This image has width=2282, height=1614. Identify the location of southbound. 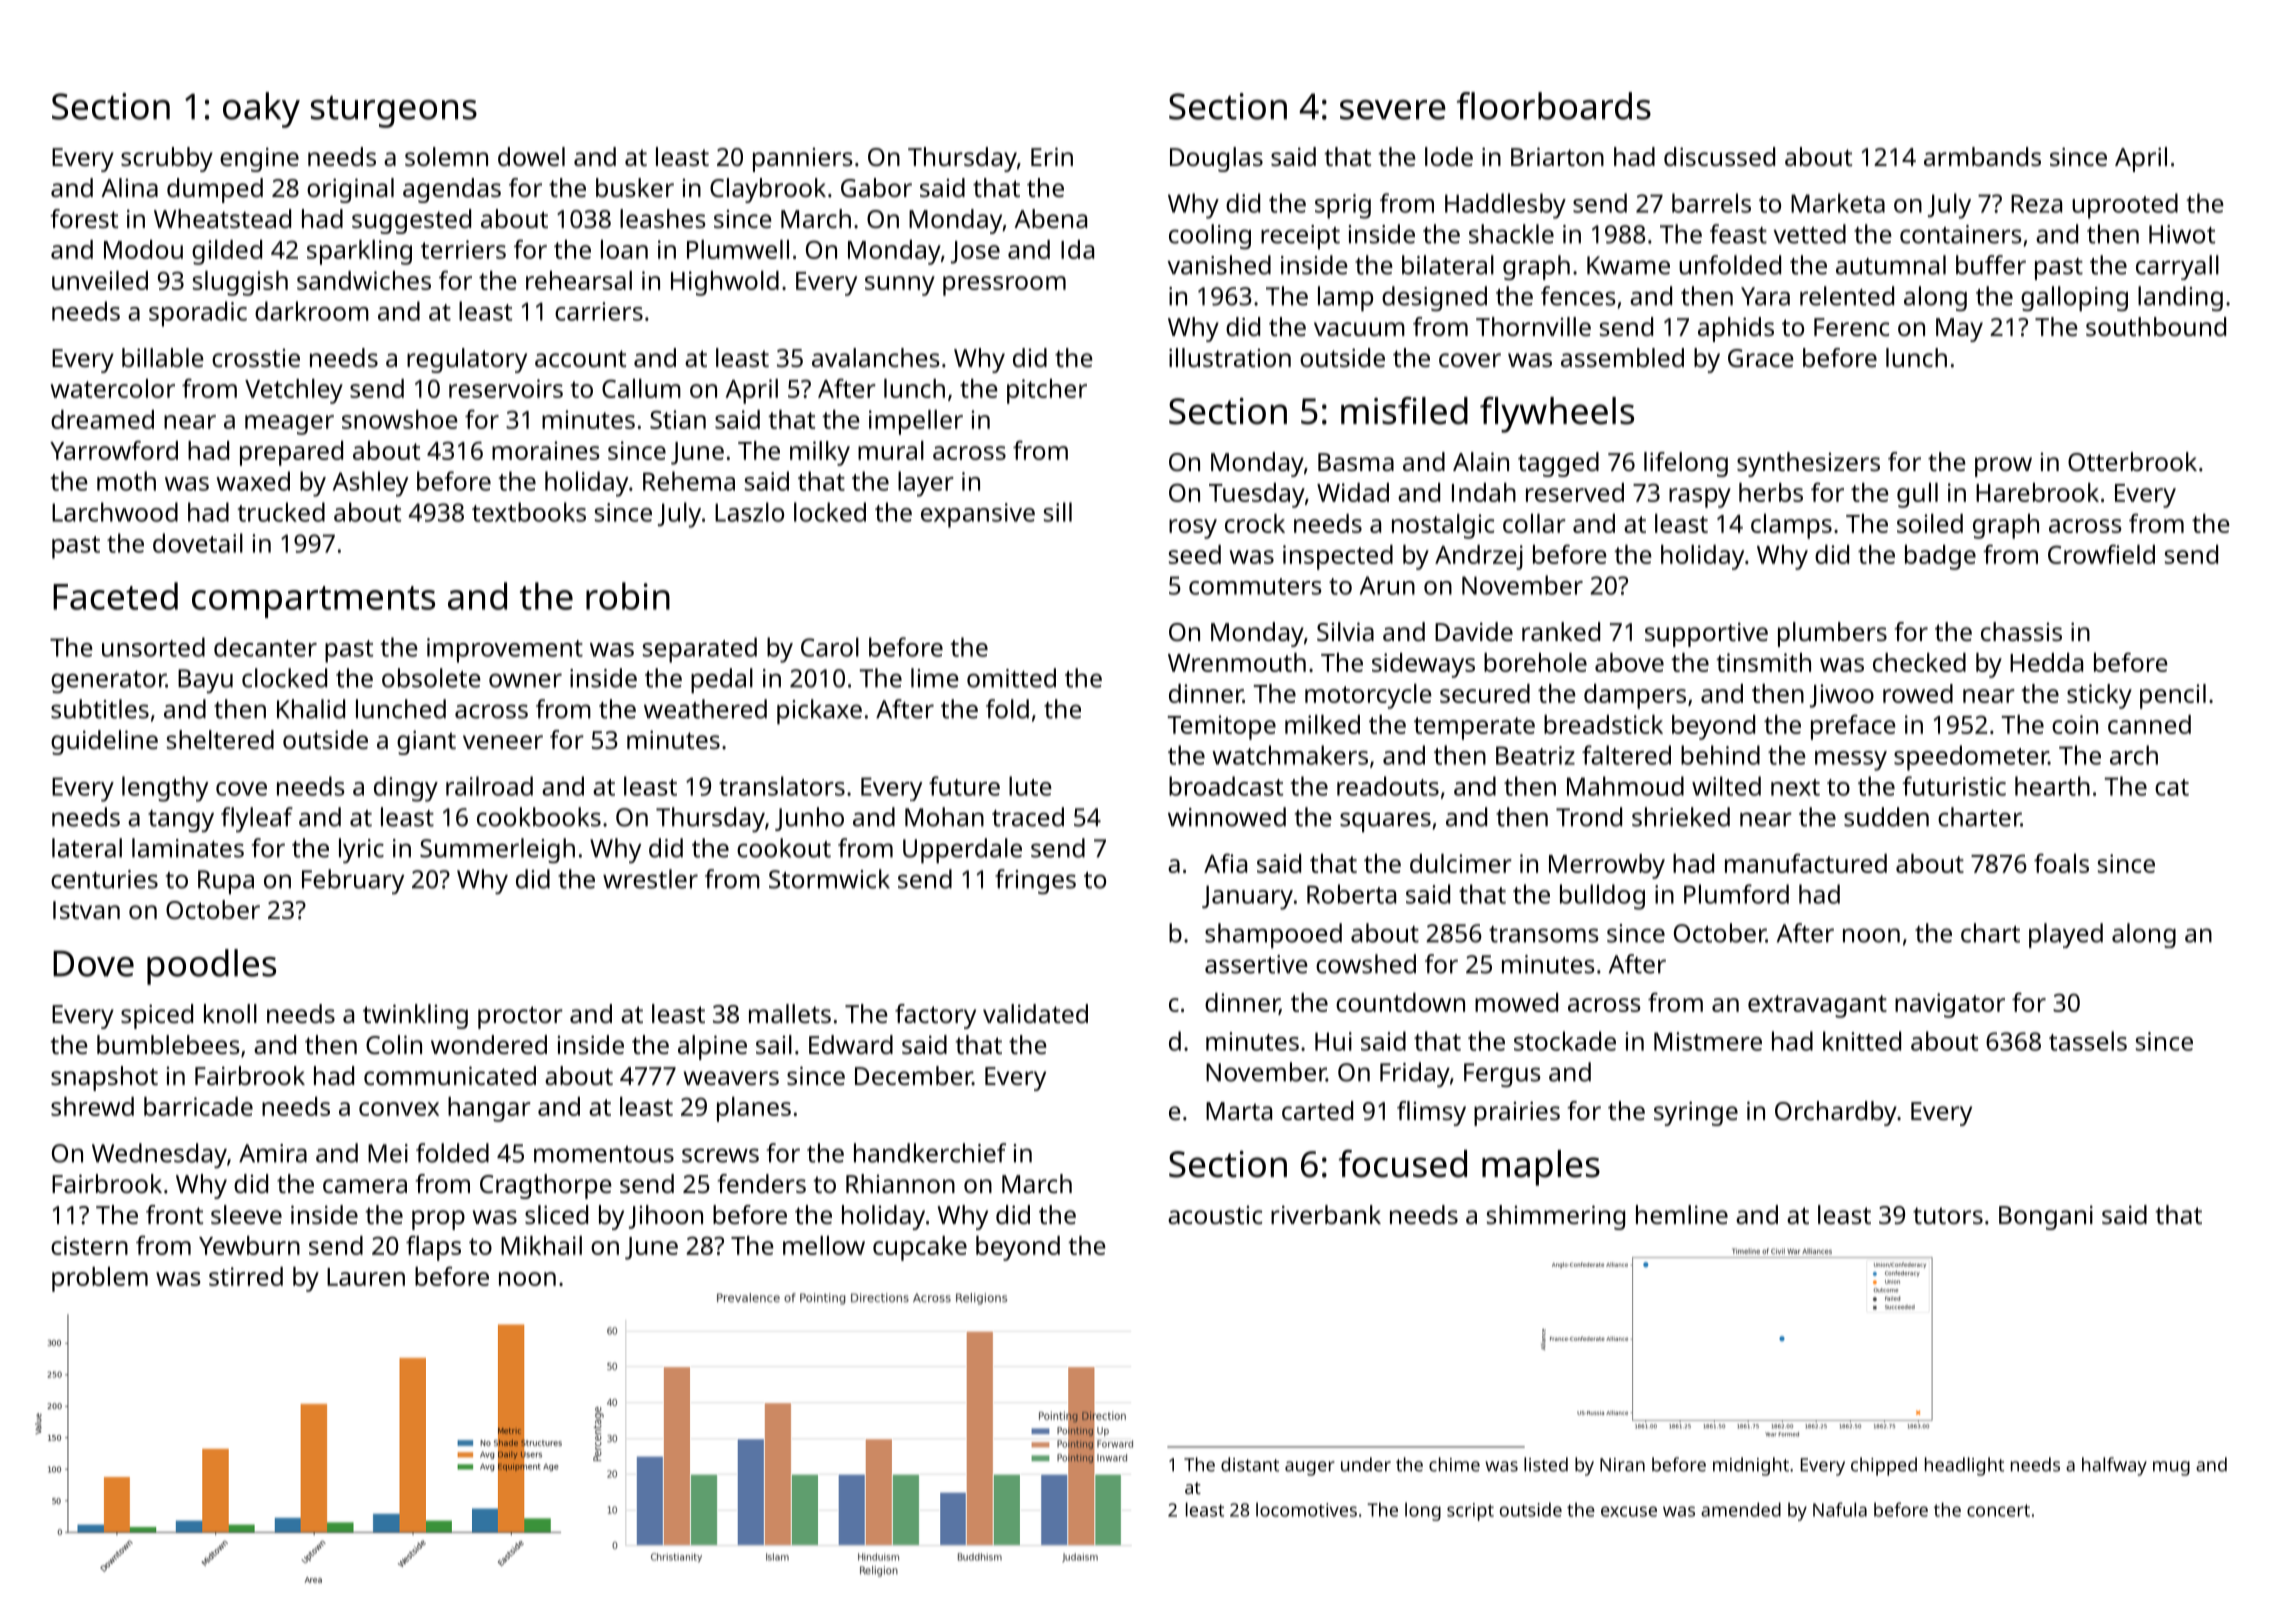
(2156, 326).
